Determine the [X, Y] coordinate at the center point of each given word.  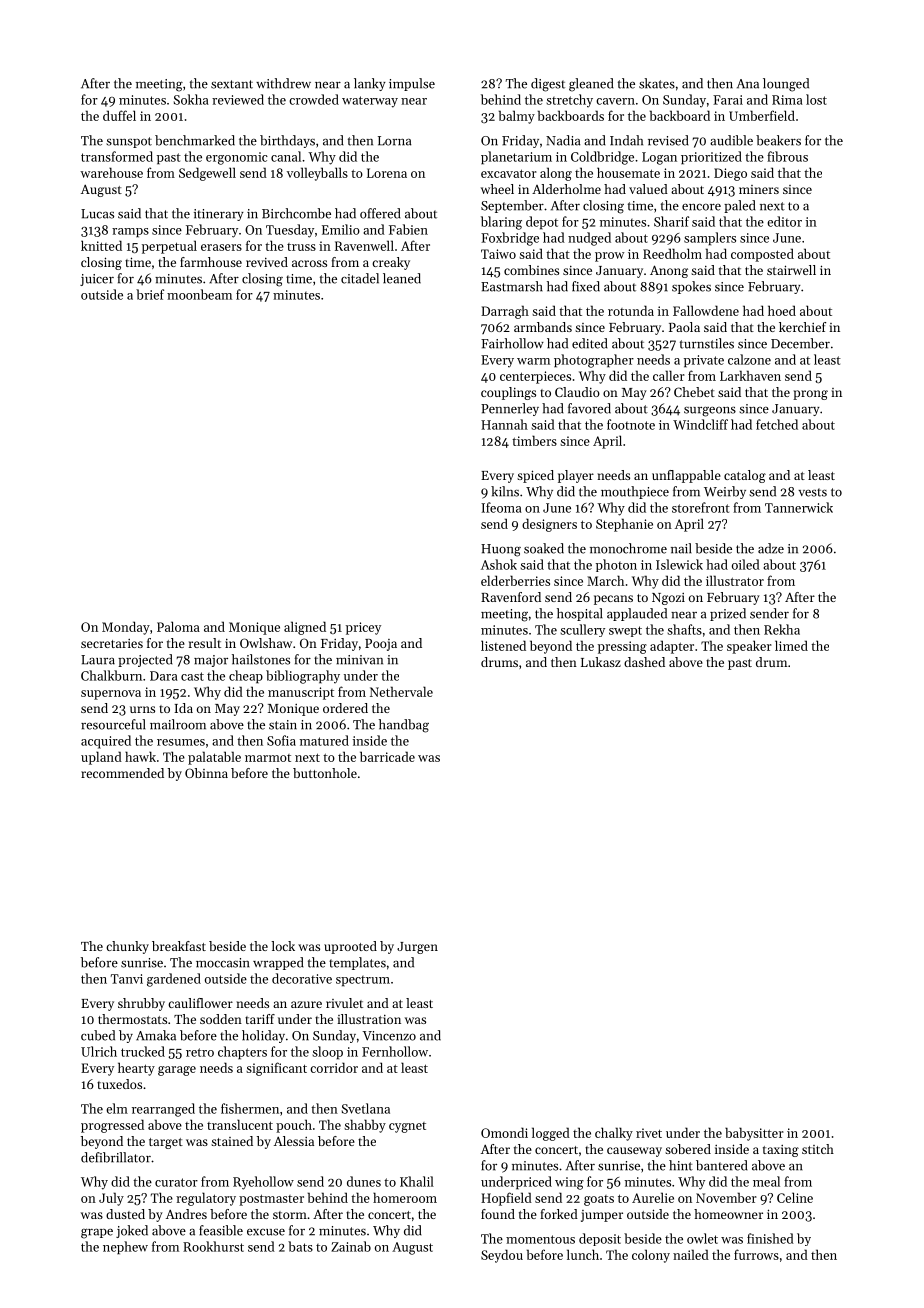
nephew [125, 1248]
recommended [122, 773]
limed [791, 645]
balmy [517, 117]
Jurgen [417, 948]
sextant [232, 84]
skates [657, 83]
